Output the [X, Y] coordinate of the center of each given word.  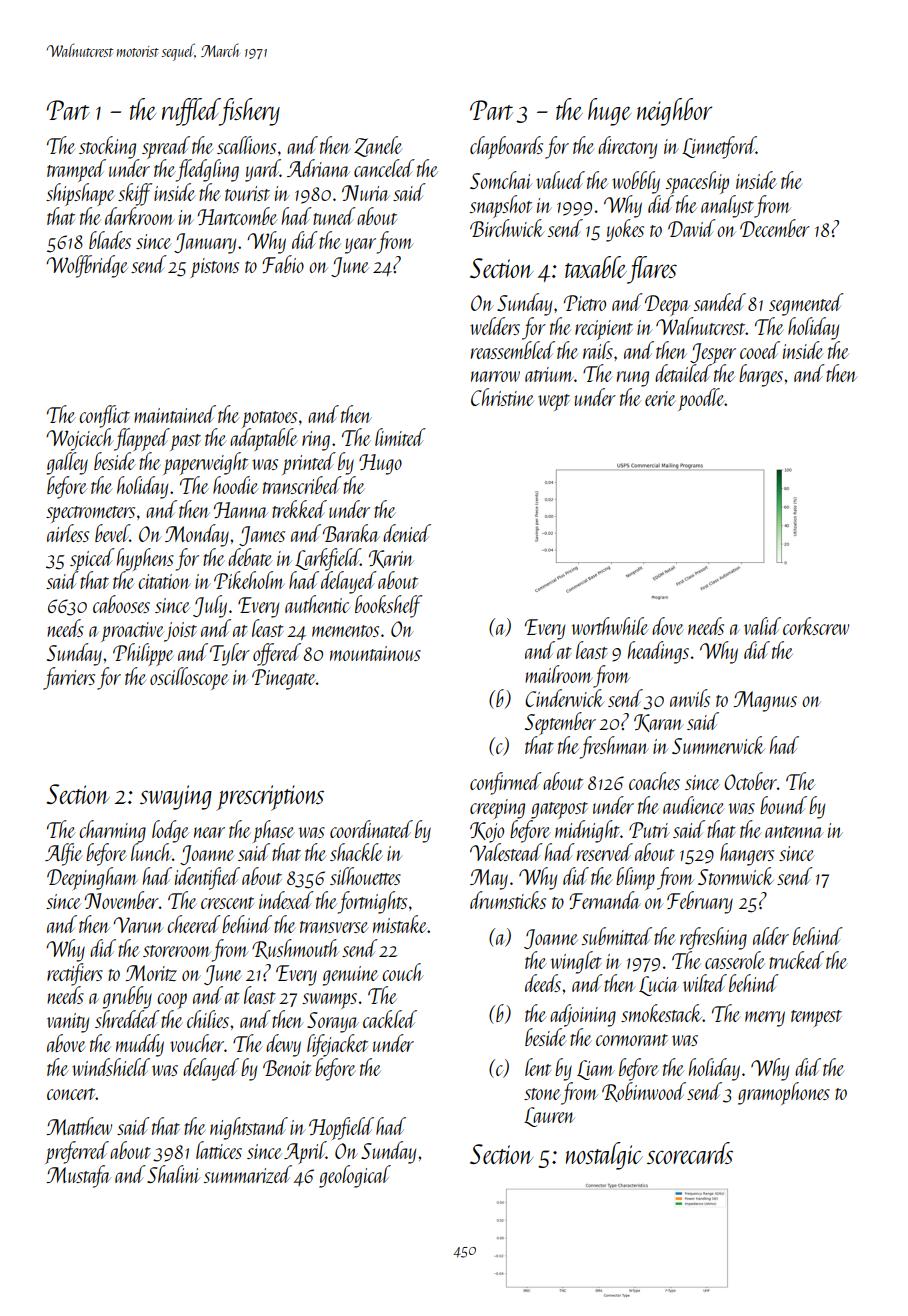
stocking [107, 147]
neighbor [674, 112]
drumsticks [508, 900]
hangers [747, 854]
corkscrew [816, 626]
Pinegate [284, 679]
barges [761, 375]
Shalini [173, 1174]
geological [355, 1176]
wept [554, 402]
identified [207, 878]
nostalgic [604, 1156]
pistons [215, 268]
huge [609, 112]
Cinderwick [565, 698]
